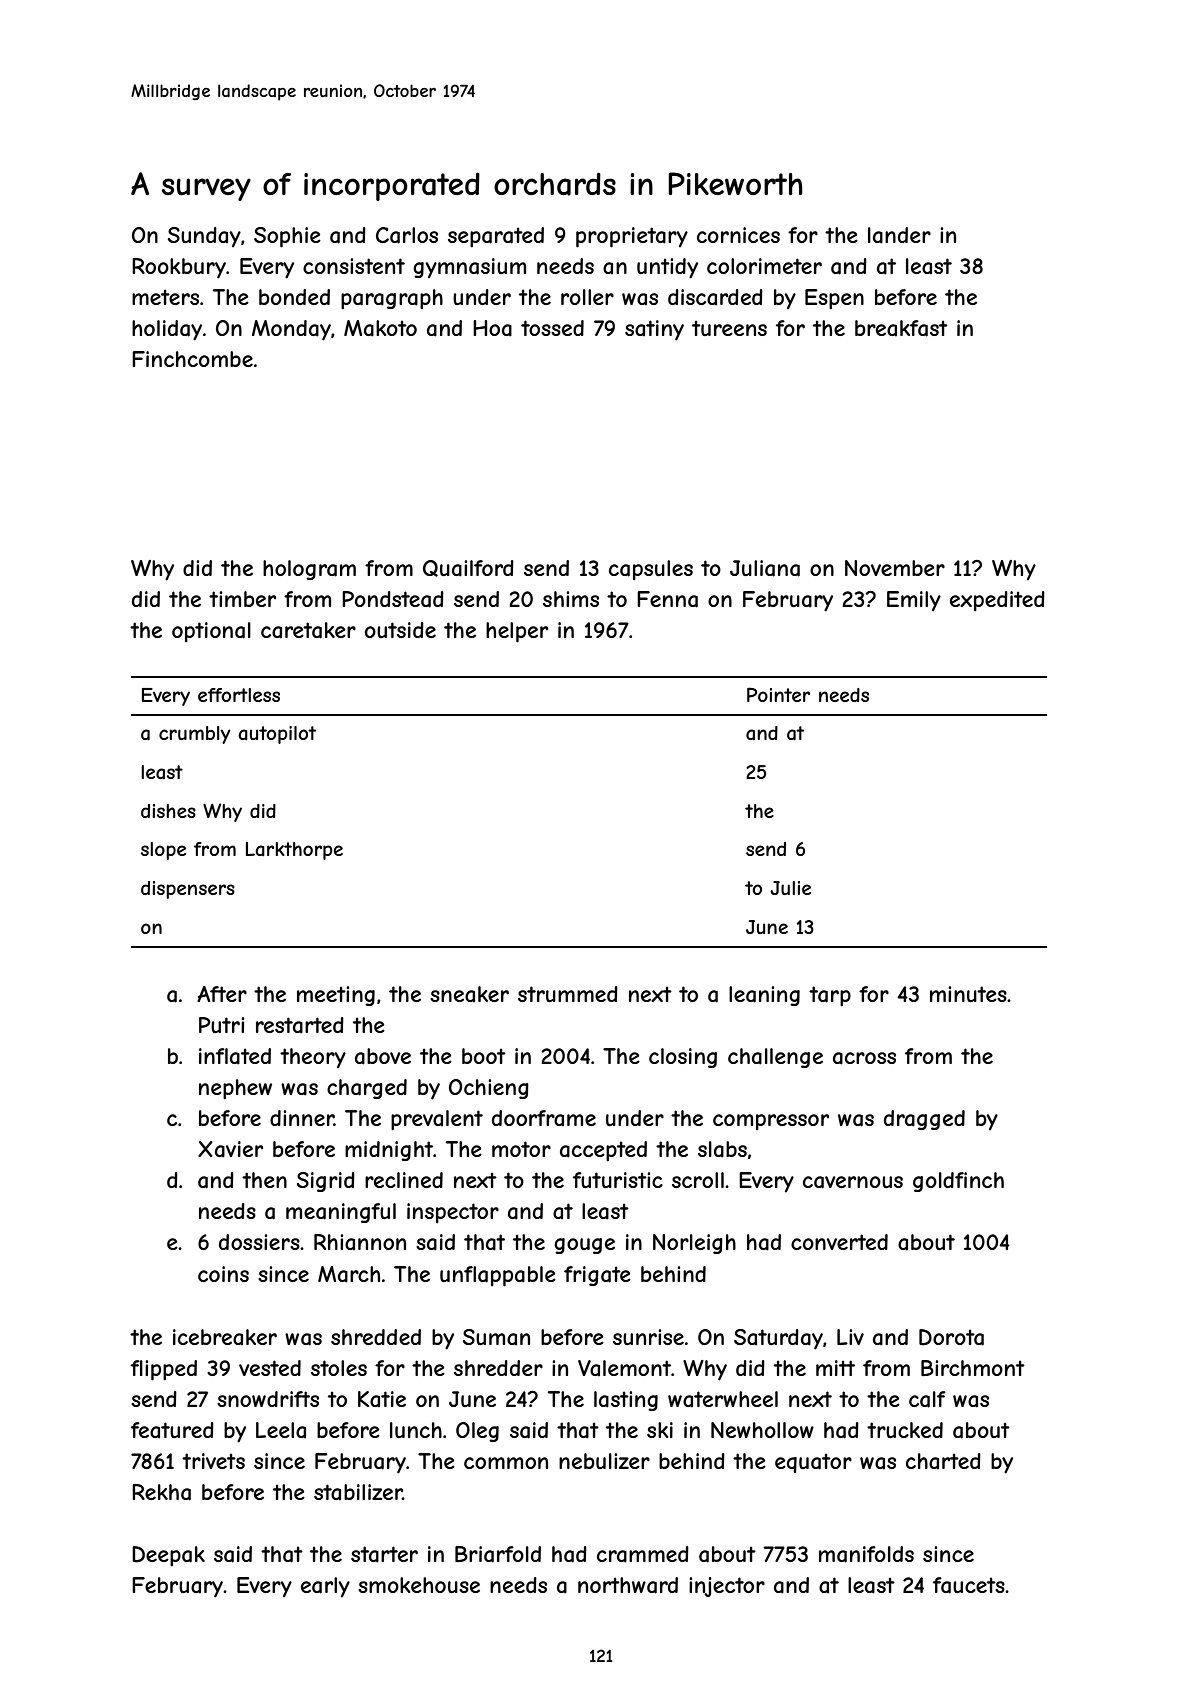 The image size is (1178, 1706). I want to click on then, so click(264, 1180).
